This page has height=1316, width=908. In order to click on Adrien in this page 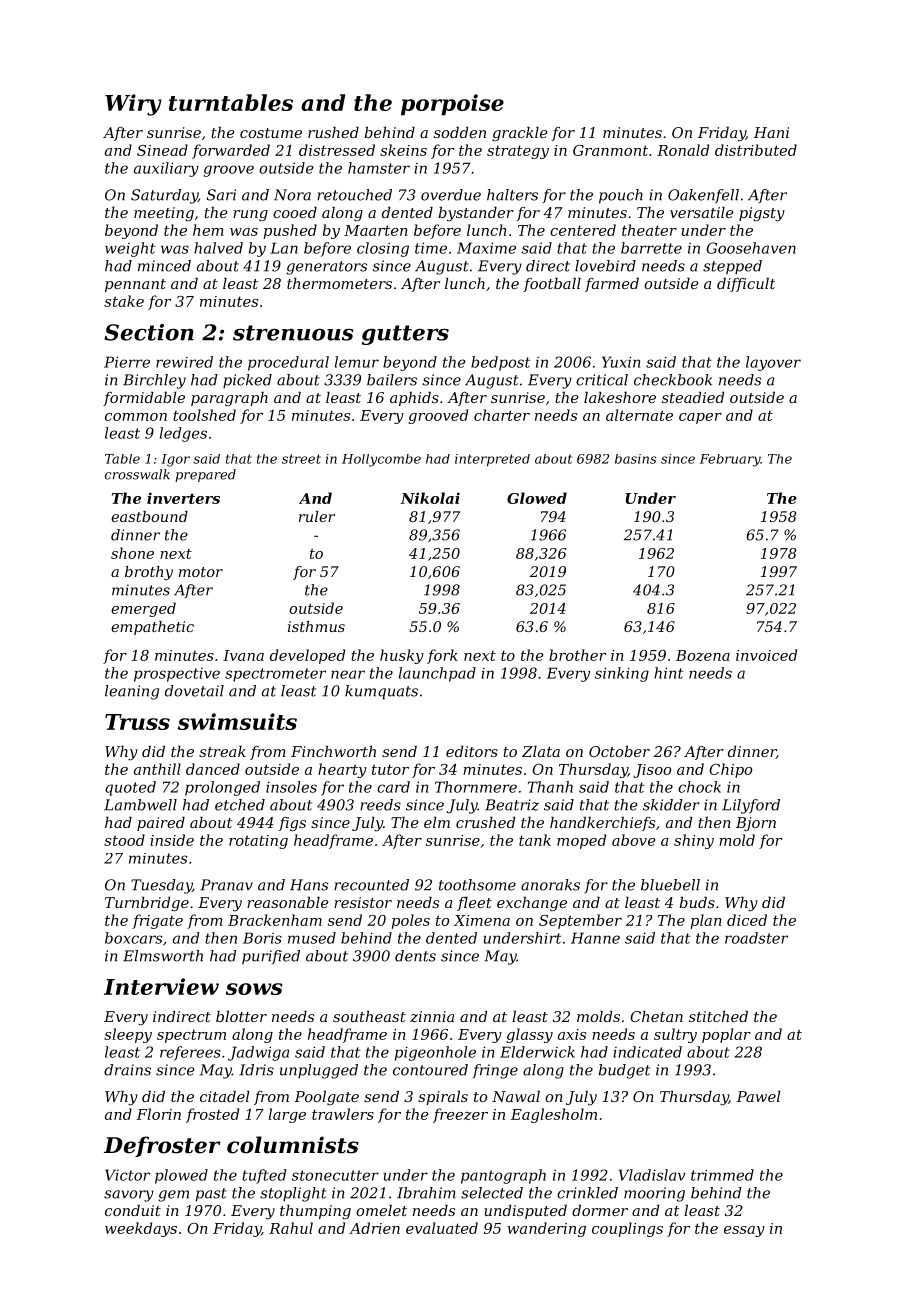, I will do `click(374, 1228)`.
